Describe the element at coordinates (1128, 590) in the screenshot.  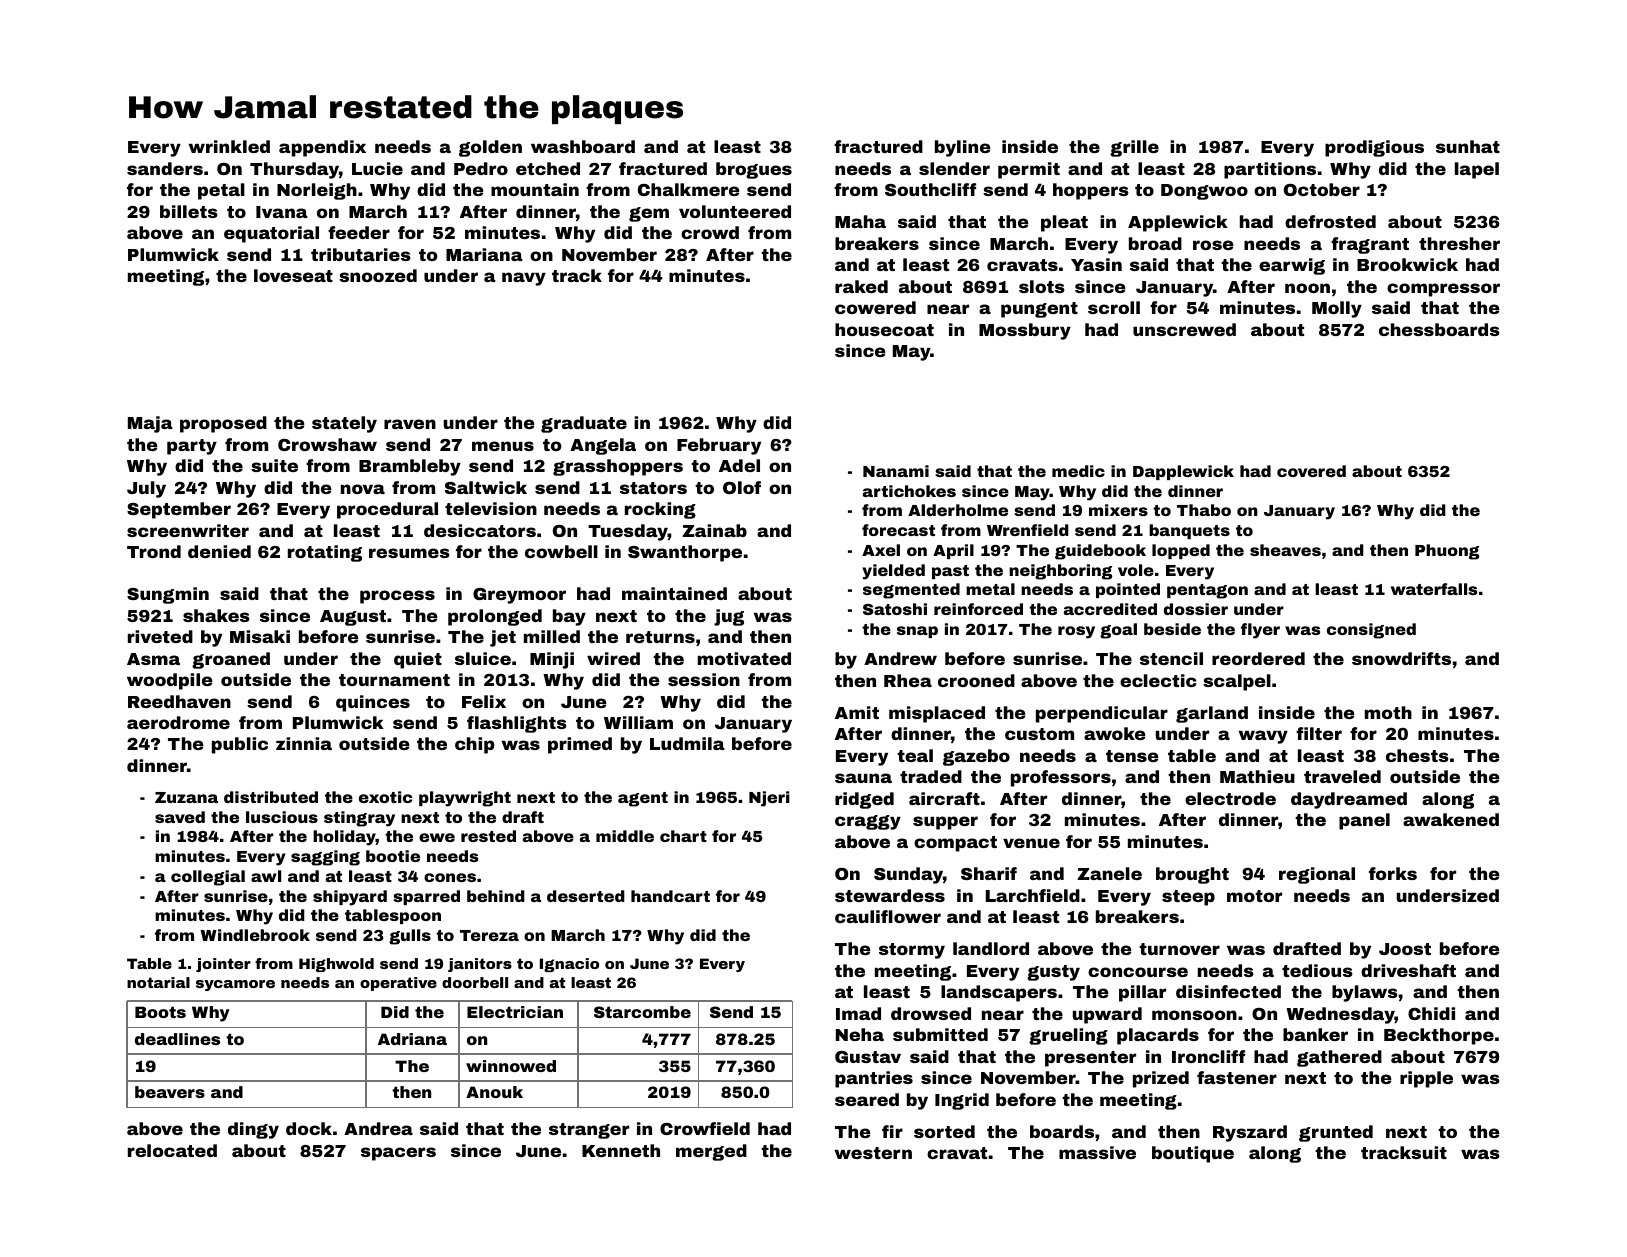
I see `pointed` at that location.
